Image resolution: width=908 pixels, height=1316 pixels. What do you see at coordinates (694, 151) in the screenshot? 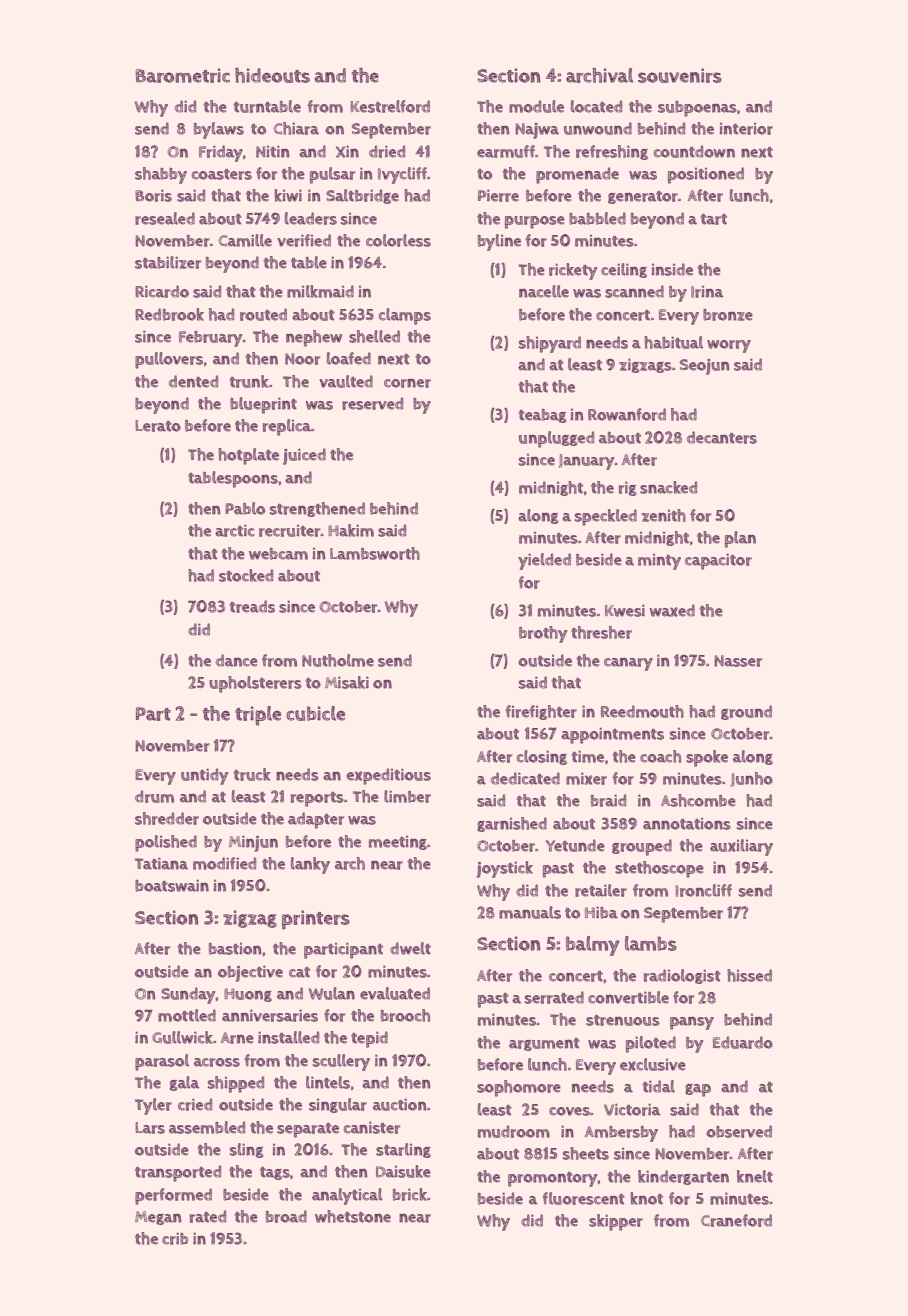
I see `countdown` at bounding box center [694, 151].
